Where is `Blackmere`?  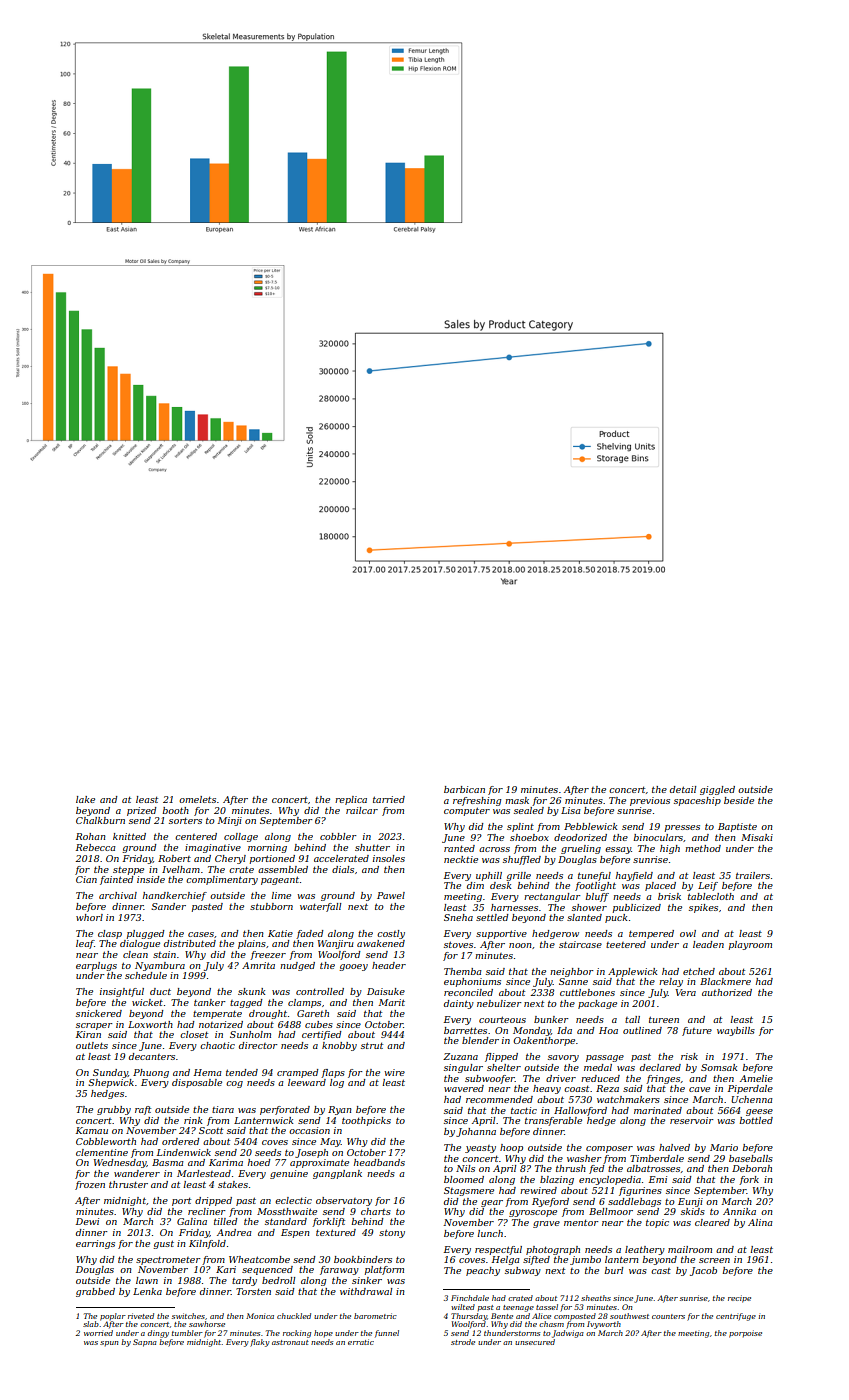
Blackmere is located at coordinates (725, 981).
